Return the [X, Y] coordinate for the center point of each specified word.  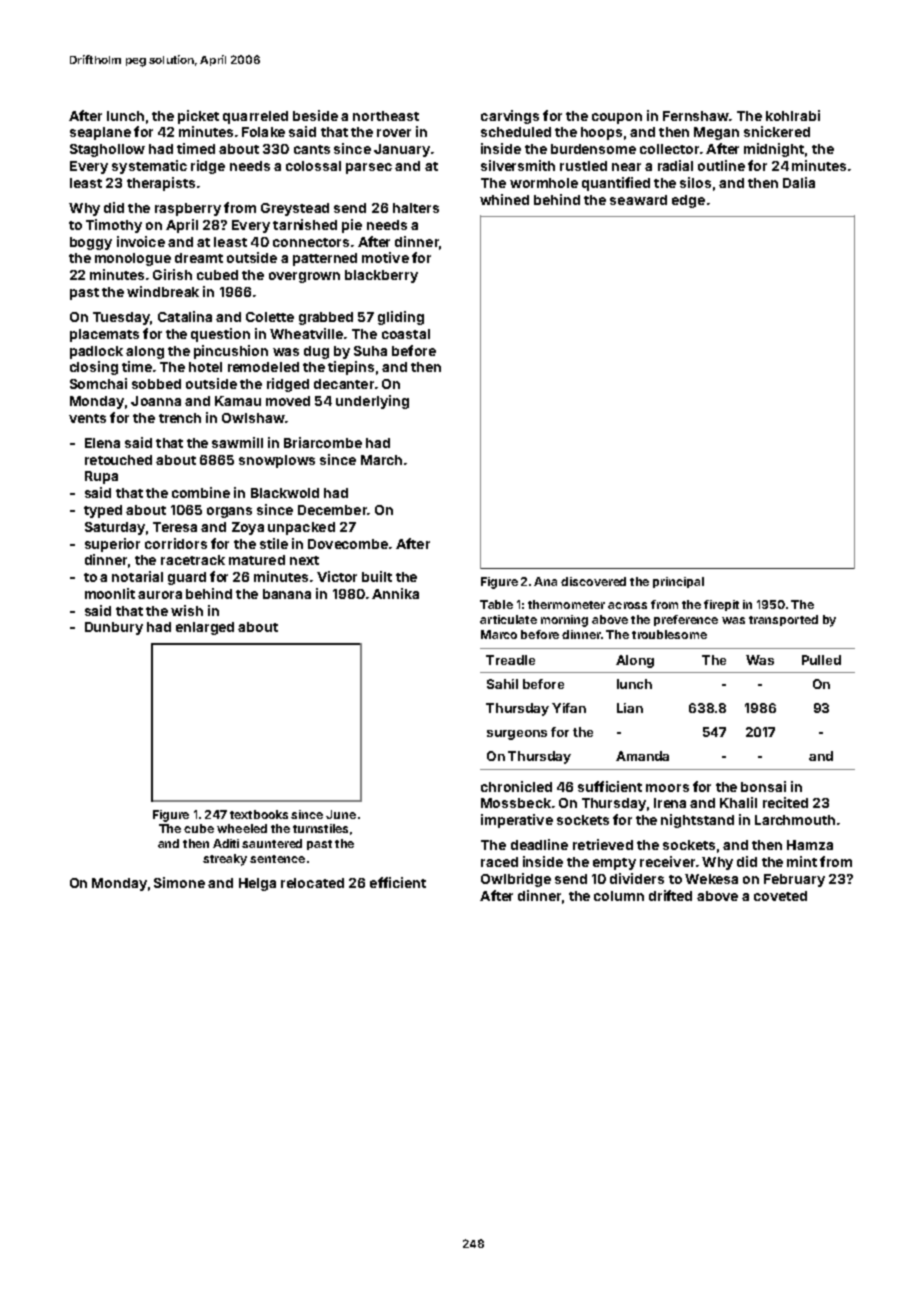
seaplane [100, 133]
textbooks [259, 814]
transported [783, 620]
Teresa [175, 527]
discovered [593, 581]
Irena [670, 803]
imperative [517, 821]
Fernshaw [696, 116]
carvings [510, 117]
